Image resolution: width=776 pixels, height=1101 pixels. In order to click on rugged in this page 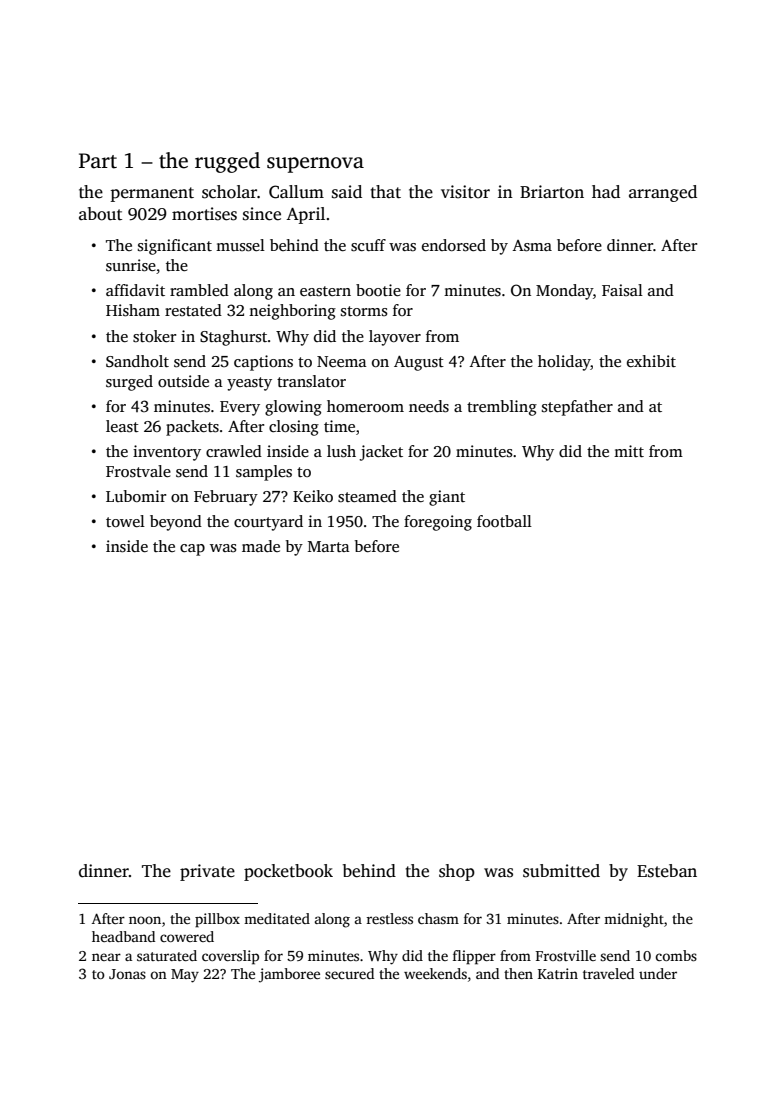, I will do `click(227, 162)`.
